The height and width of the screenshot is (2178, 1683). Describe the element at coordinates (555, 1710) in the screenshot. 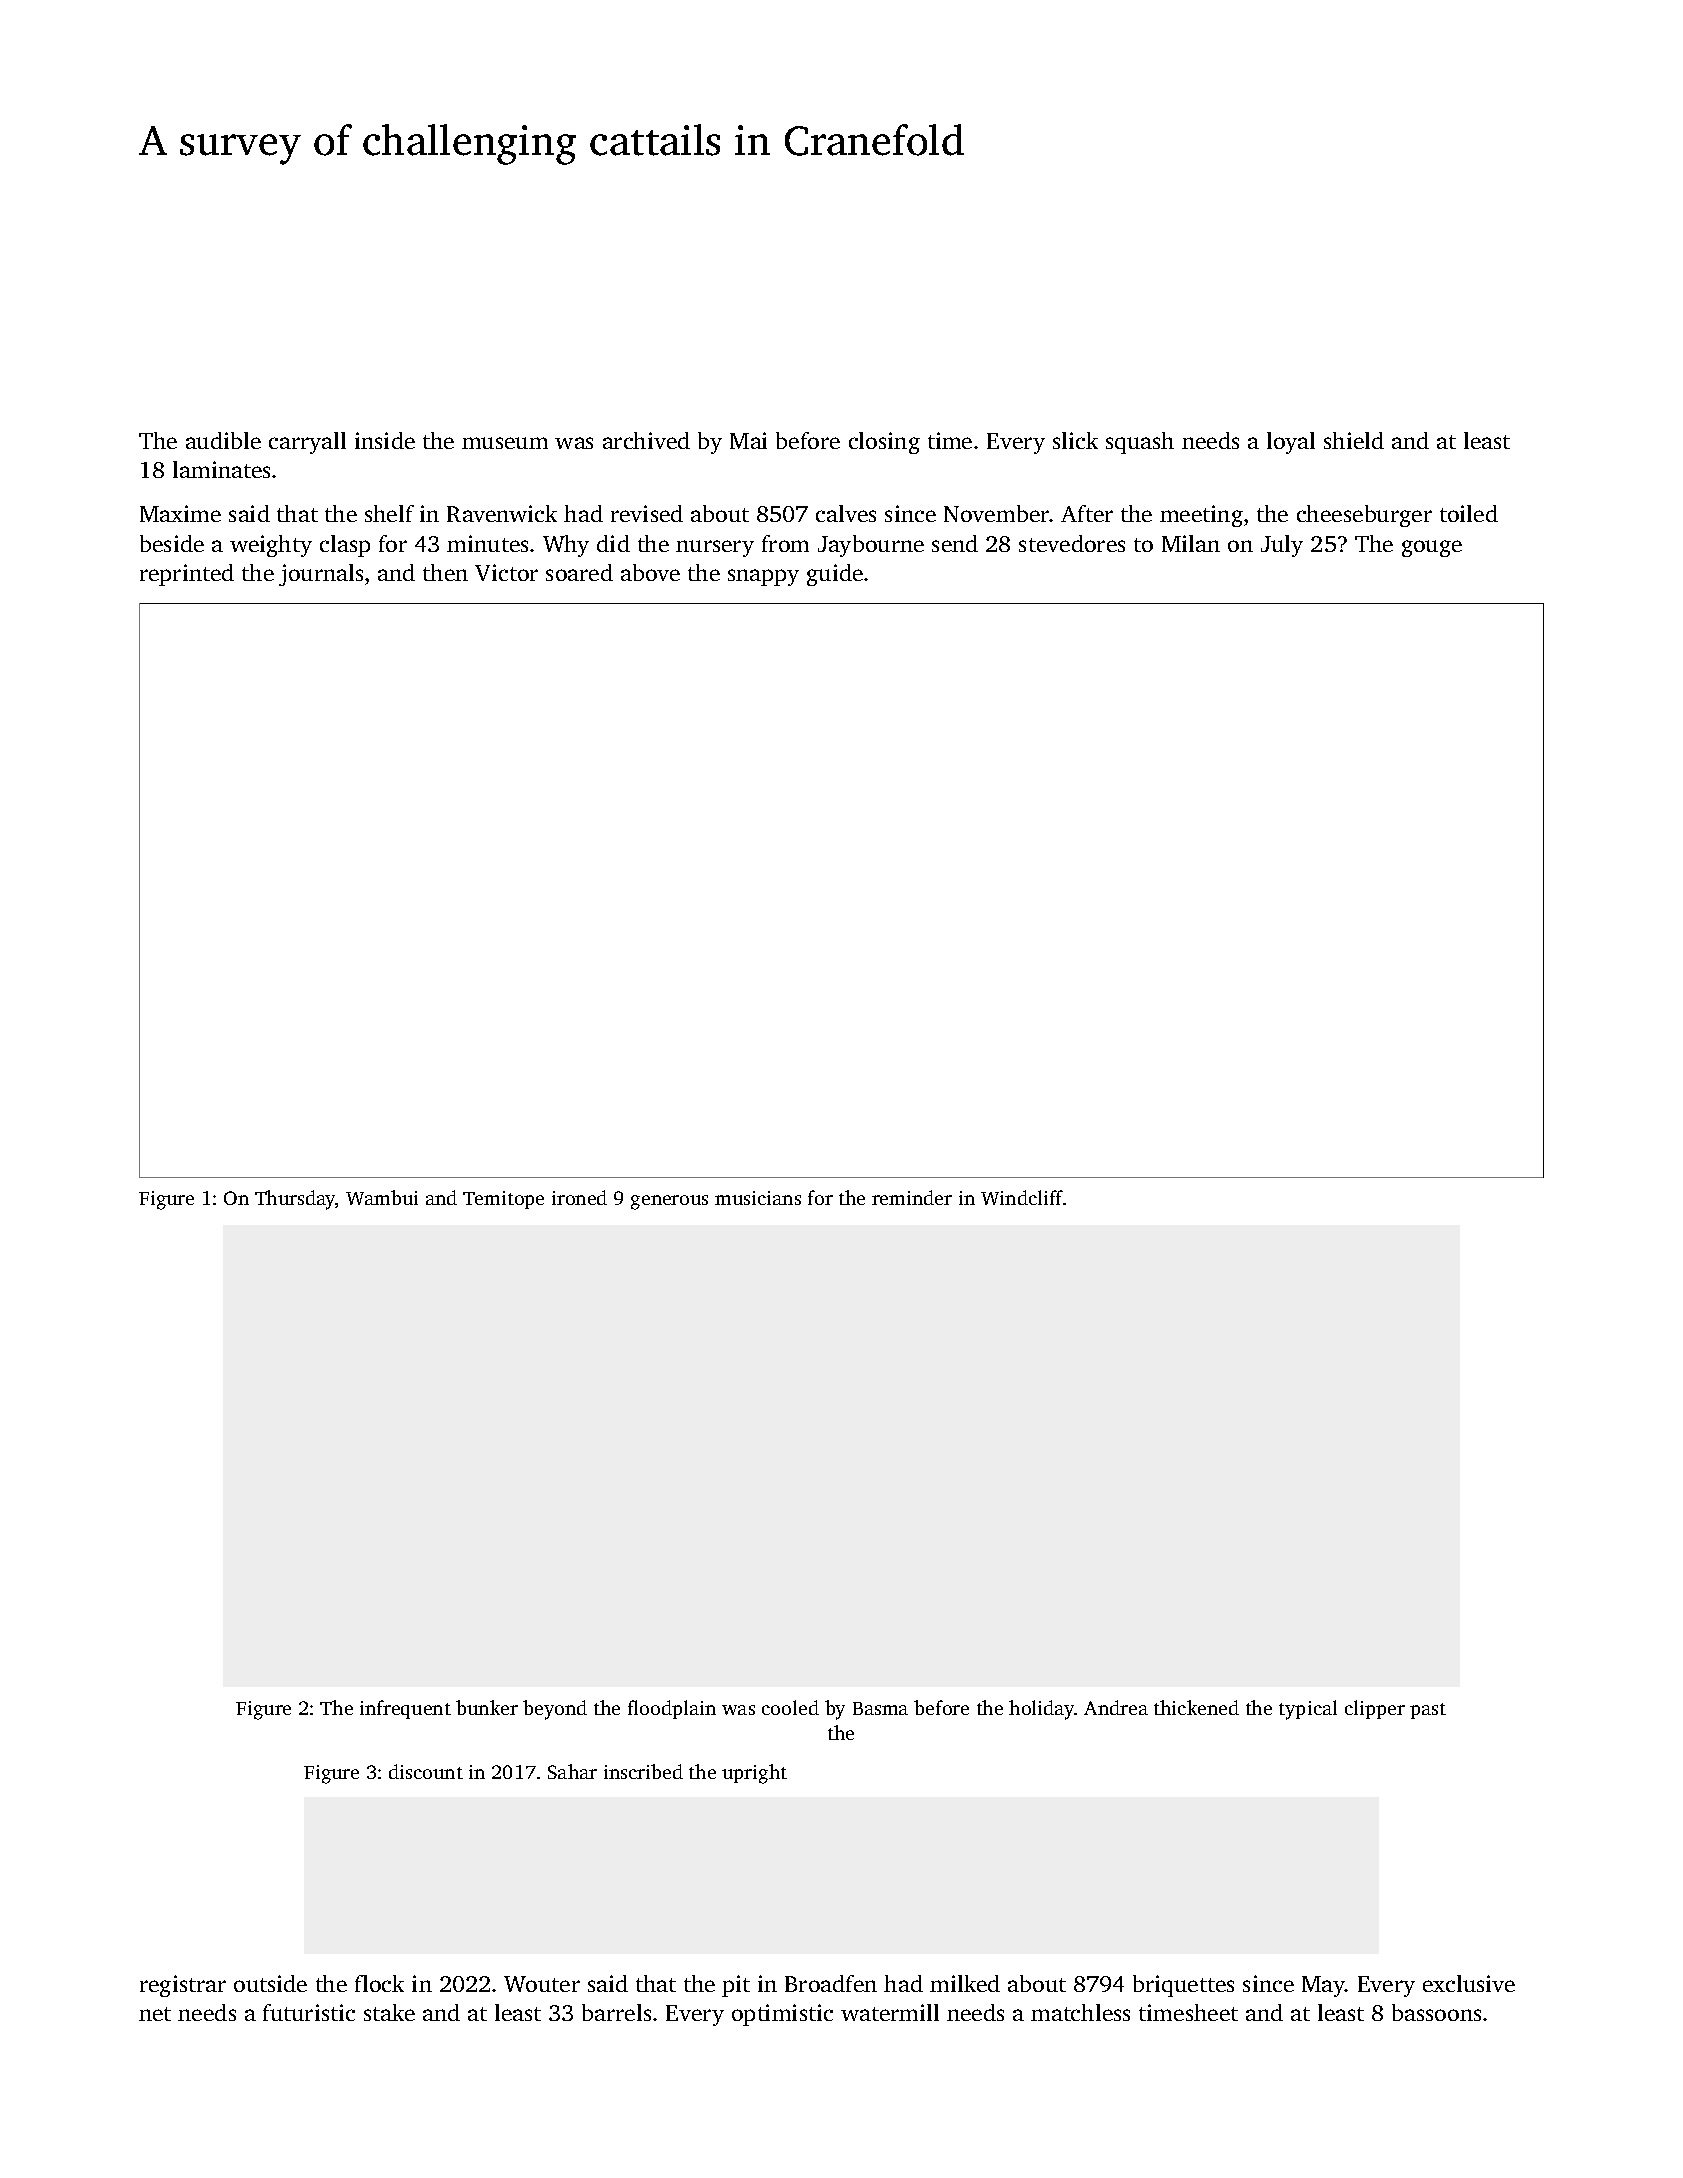

I see `beyond` at that location.
